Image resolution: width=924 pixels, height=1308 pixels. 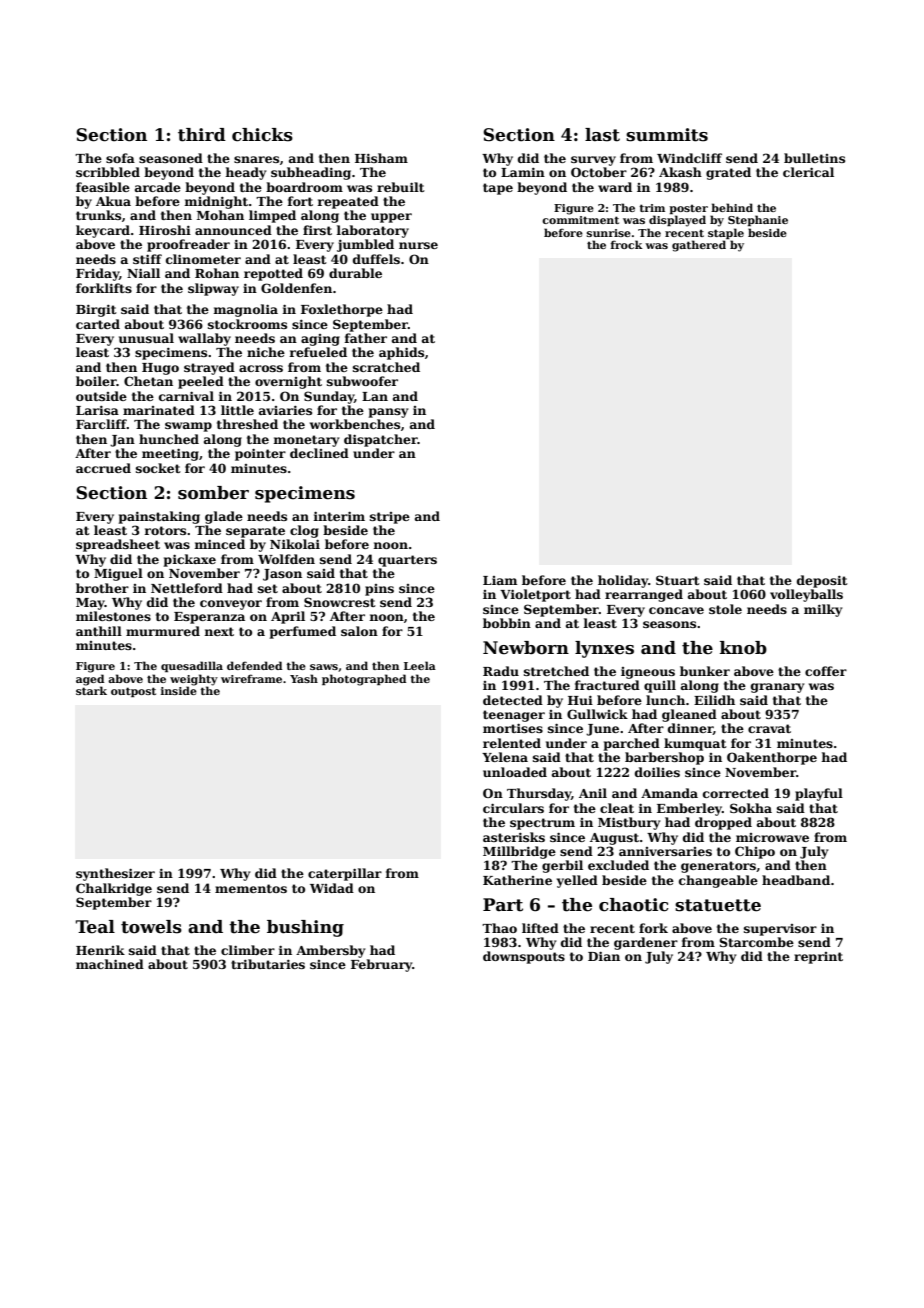 What do you see at coordinates (498, 189) in the screenshot?
I see `tape` at bounding box center [498, 189].
